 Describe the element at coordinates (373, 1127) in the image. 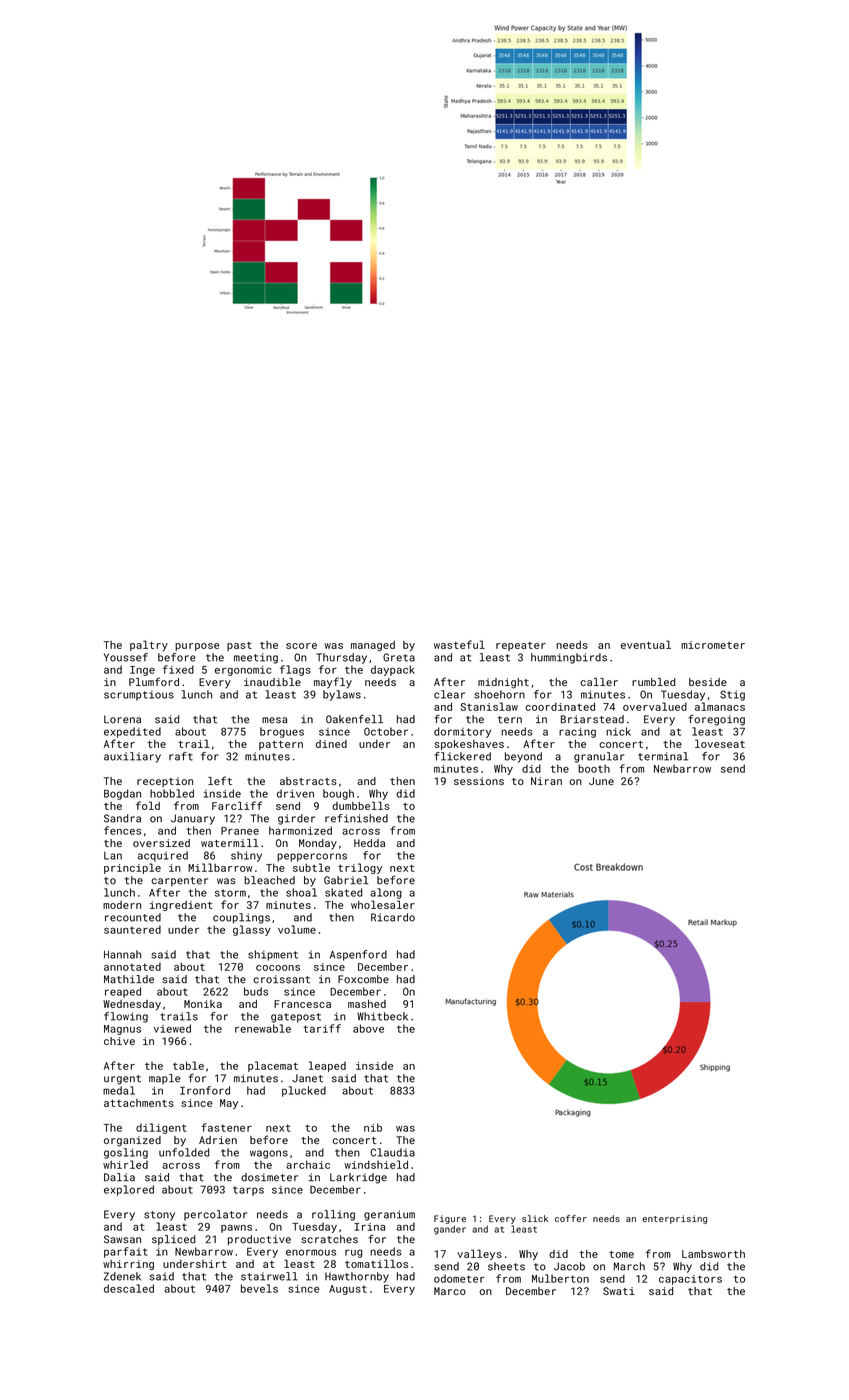

I see `nib` at that location.
